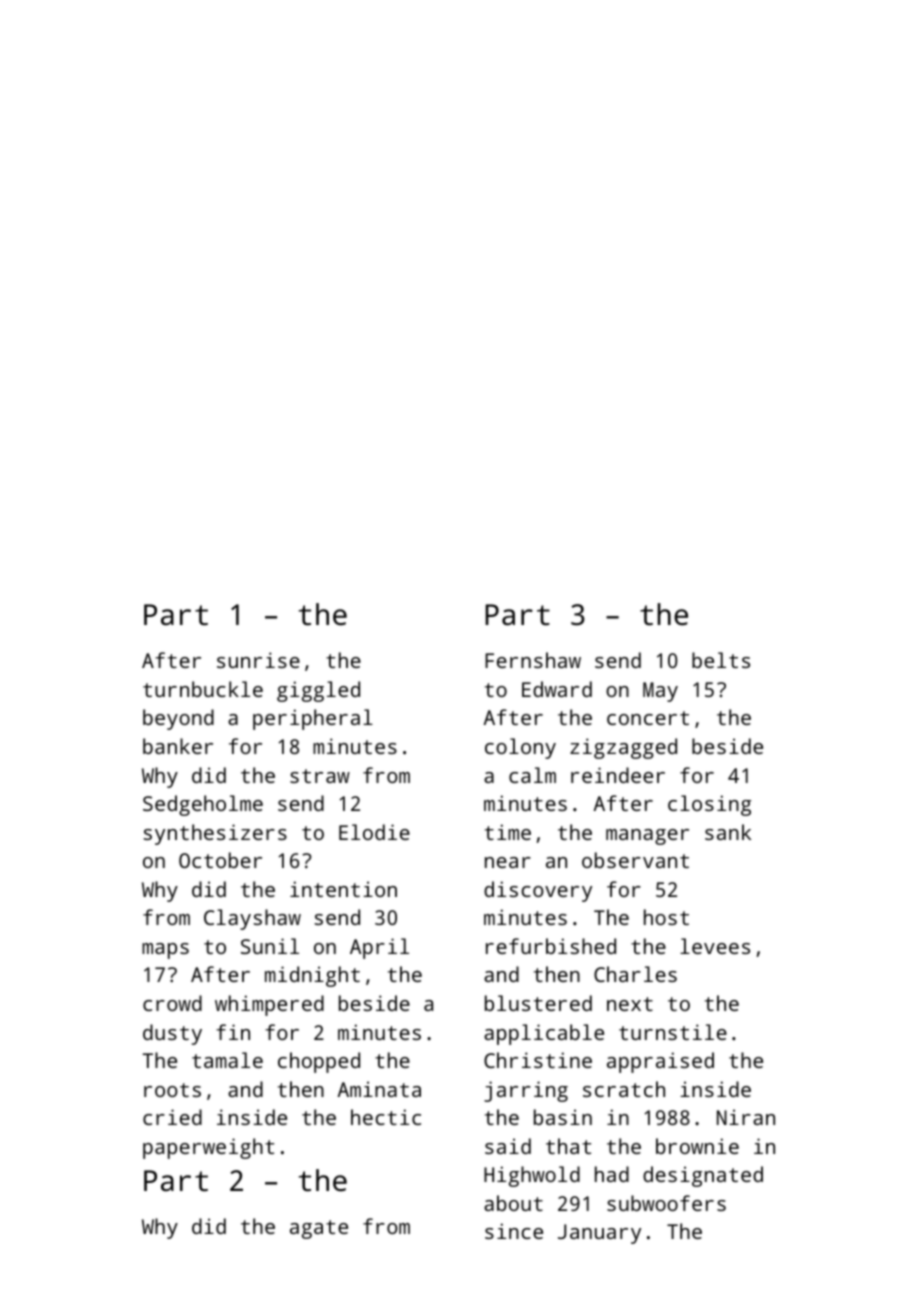 This screenshot has width=924, height=1314. Describe the element at coordinates (721, 660) in the screenshot. I see `belts` at that location.
